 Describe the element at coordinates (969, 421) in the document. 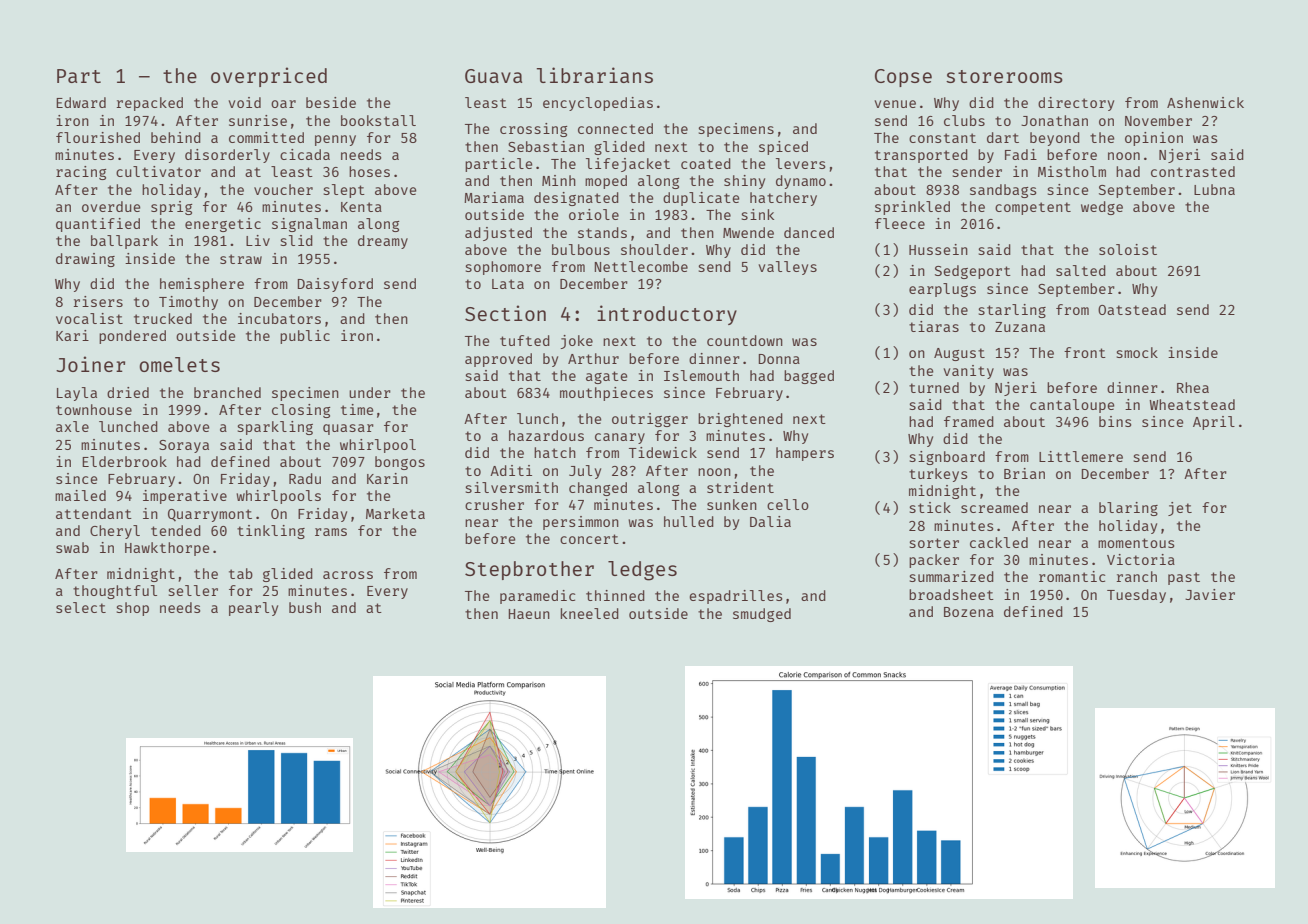

I see `framed` at that location.
